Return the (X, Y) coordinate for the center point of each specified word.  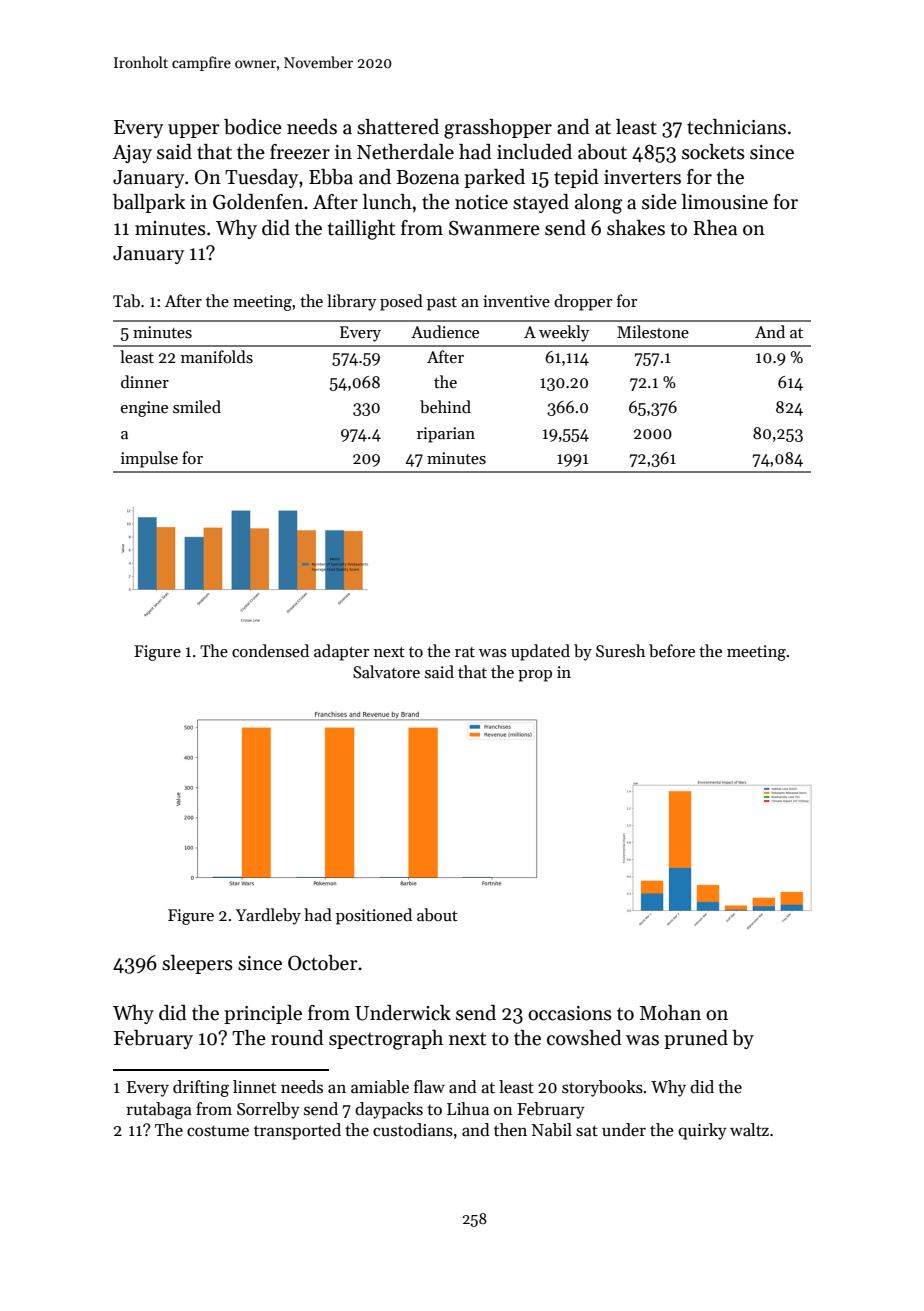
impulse (149, 459)
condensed (270, 651)
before (672, 650)
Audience (445, 331)
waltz (749, 1129)
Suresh (620, 650)
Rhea (715, 228)
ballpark (149, 203)
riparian (446, 435)
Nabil (552, 1130)
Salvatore (386, 671)
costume (218, 1131)
